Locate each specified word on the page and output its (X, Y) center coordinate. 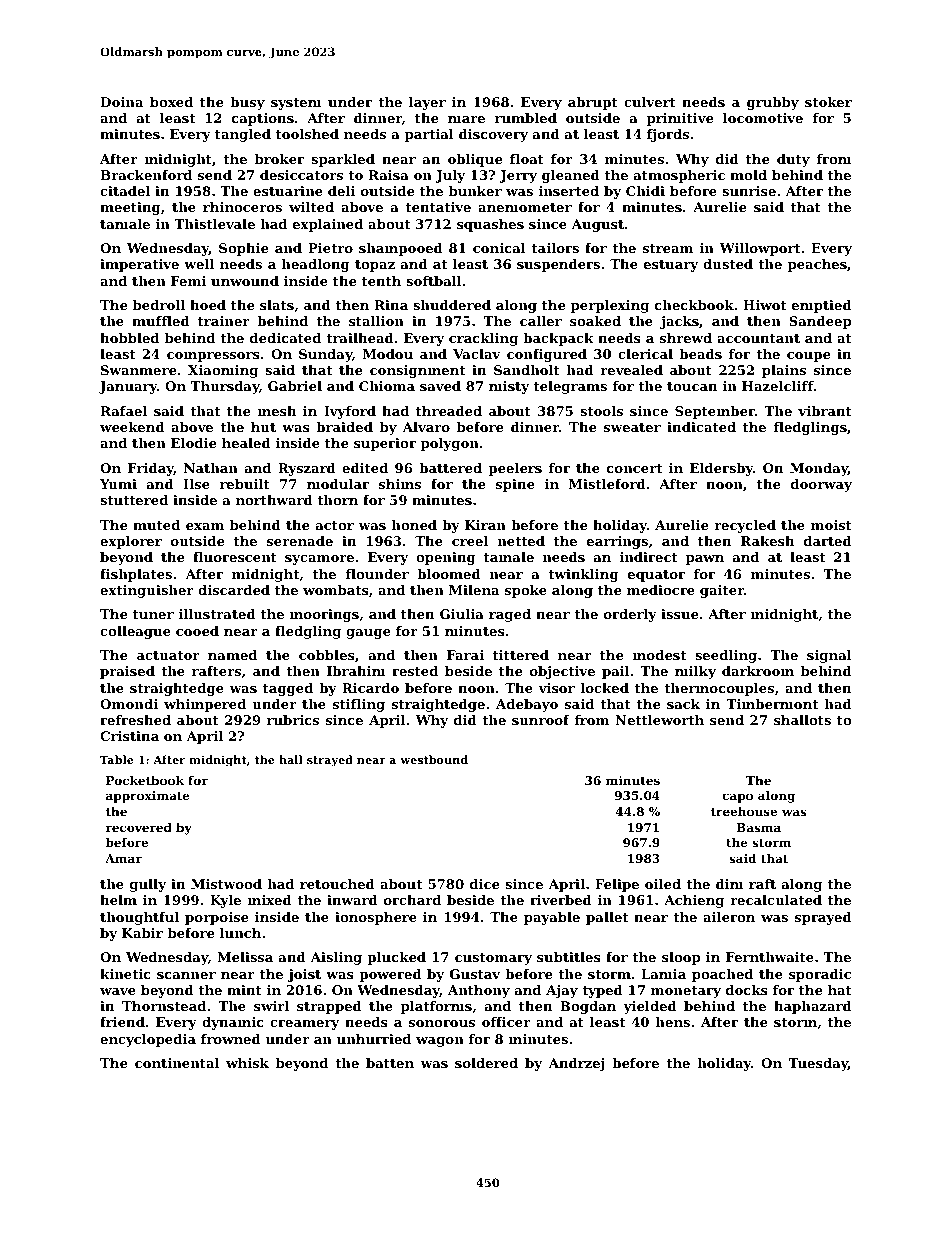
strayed (330, 761)
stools (601, 411)
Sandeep (820, 322)
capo (737, 798)
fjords (668, 135)
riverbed (561, 900)
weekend (132, 427)
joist (304, 975)
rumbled (526, 118)
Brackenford (146, 175)
